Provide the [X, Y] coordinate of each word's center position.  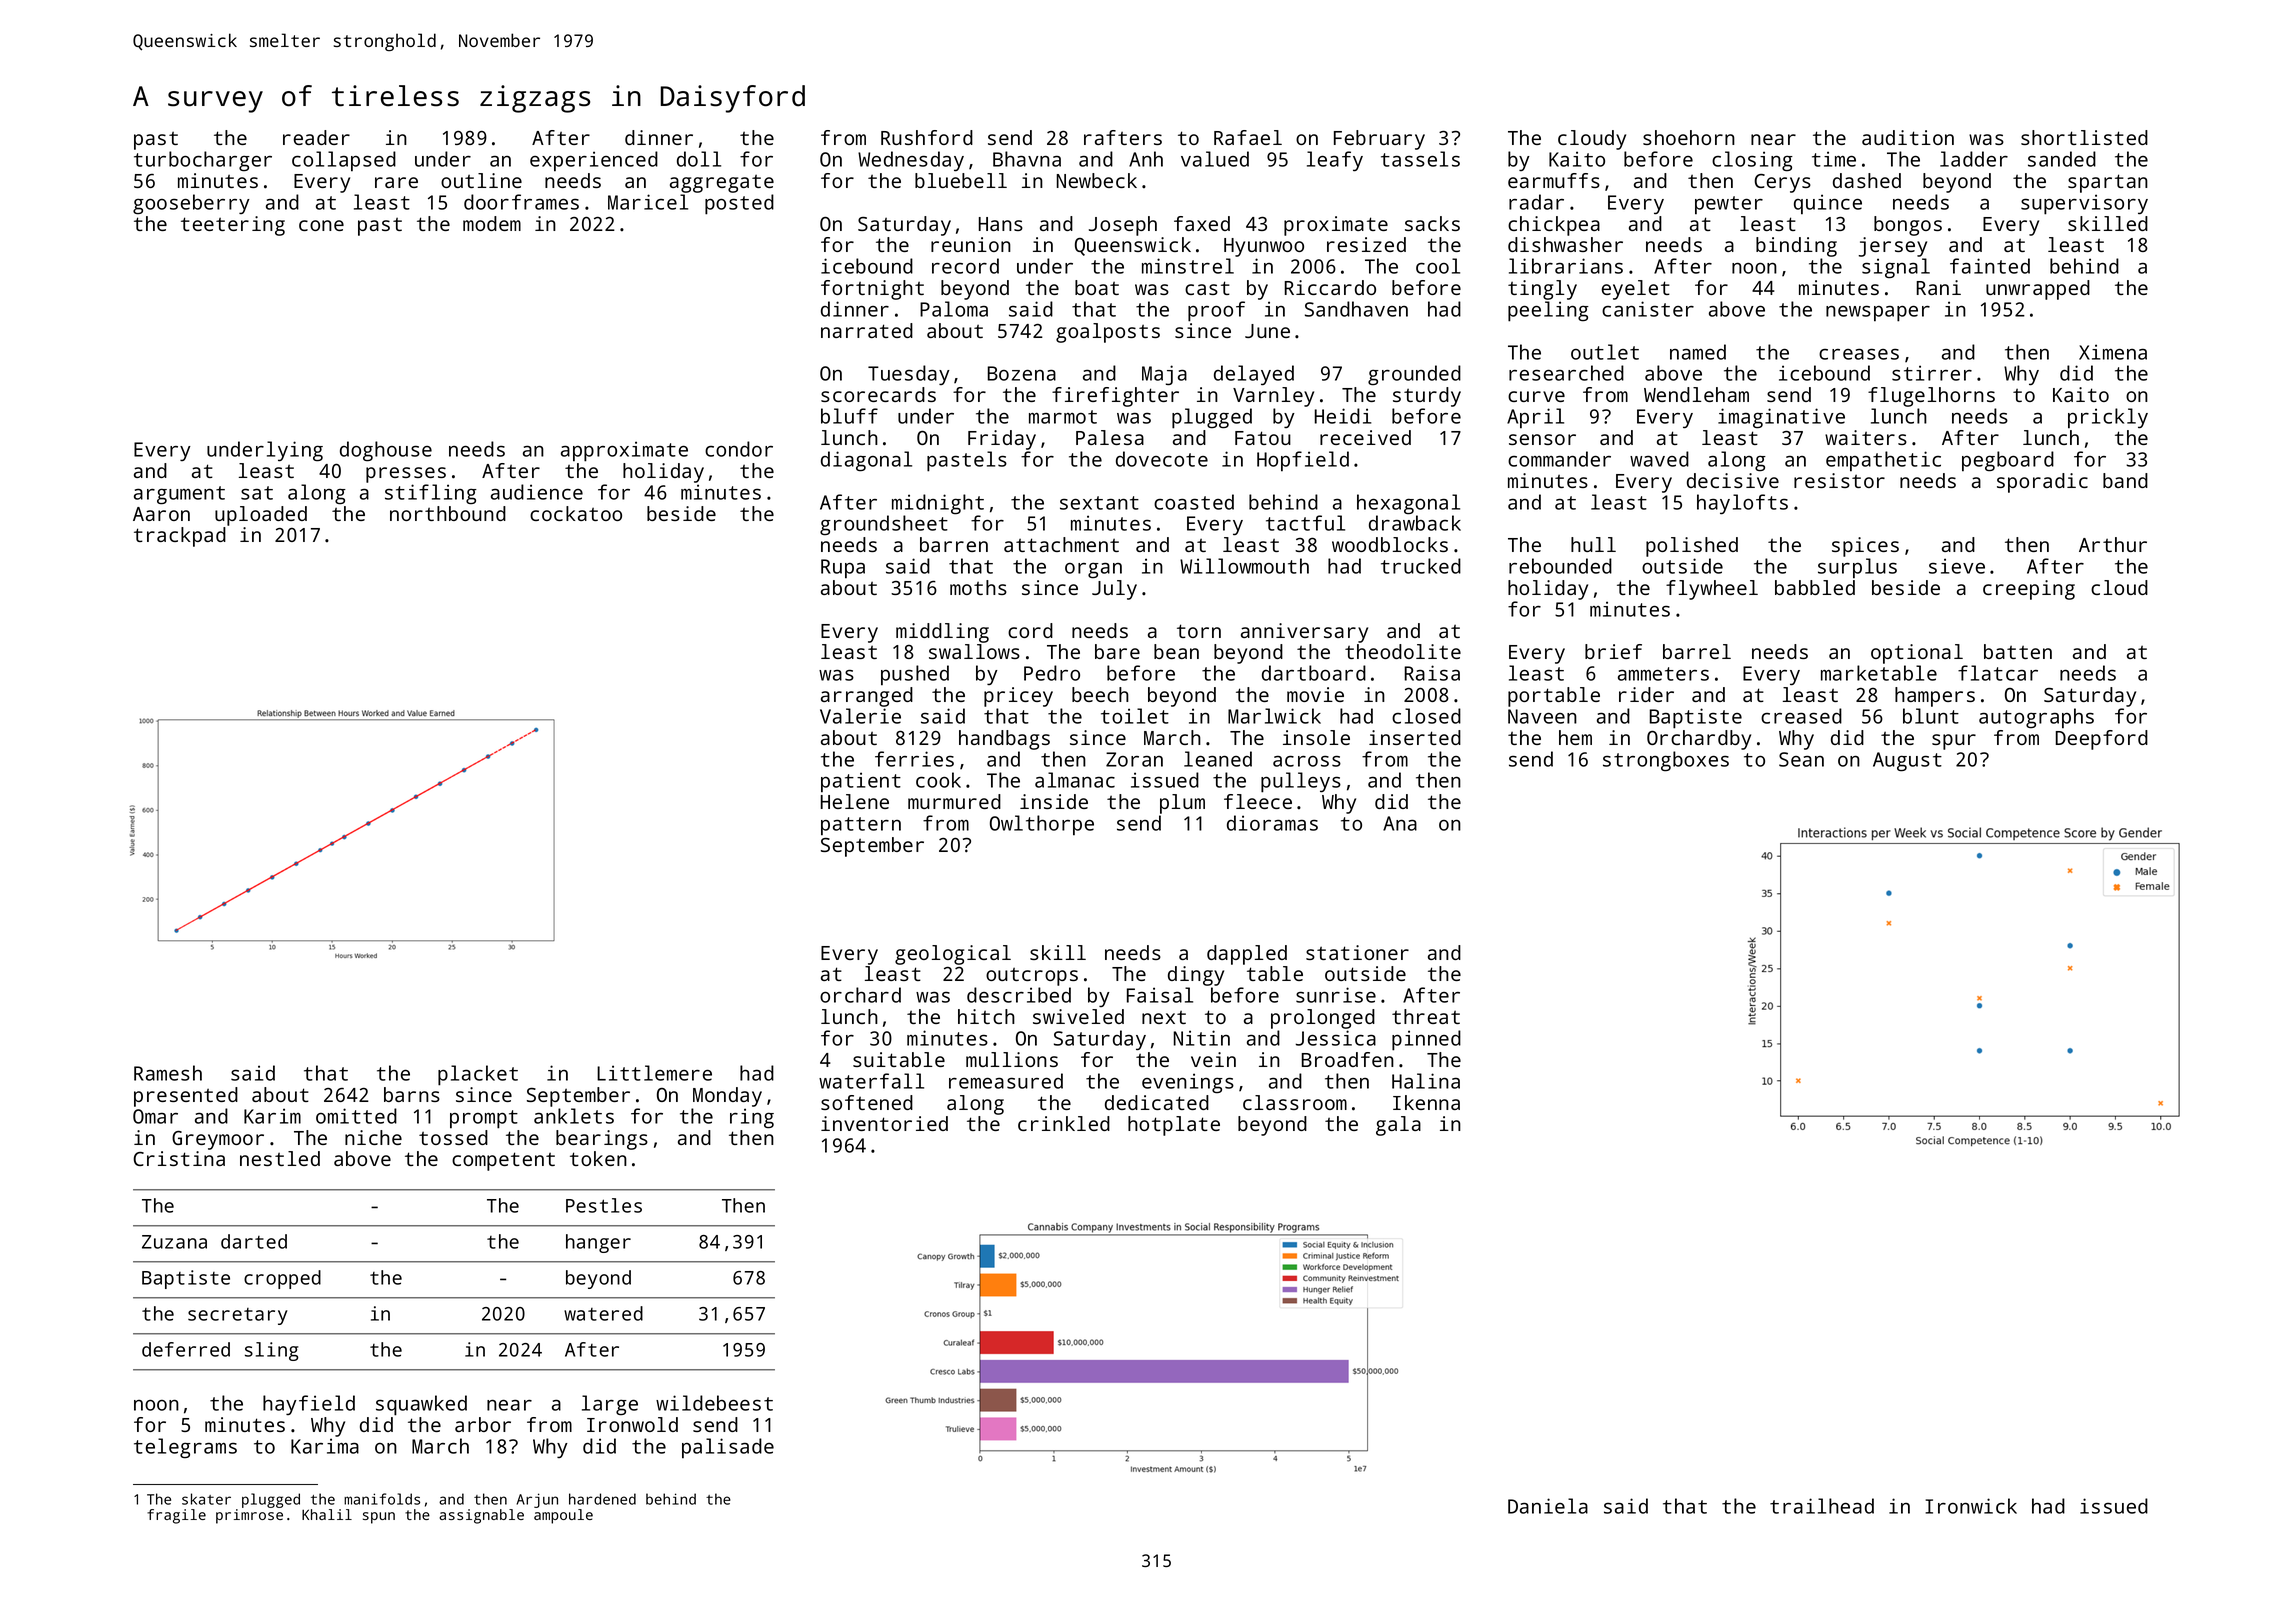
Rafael [1248, 137]
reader [316, 137]
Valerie [860, 716]
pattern [861, 826]
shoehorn [1689, 137]
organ [1093, 570]
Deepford [2102, 740]
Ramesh [168, 1073]
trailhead [1822, 1506]
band [2125, 480]
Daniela [1548, 1506]
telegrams [185, 1448]
